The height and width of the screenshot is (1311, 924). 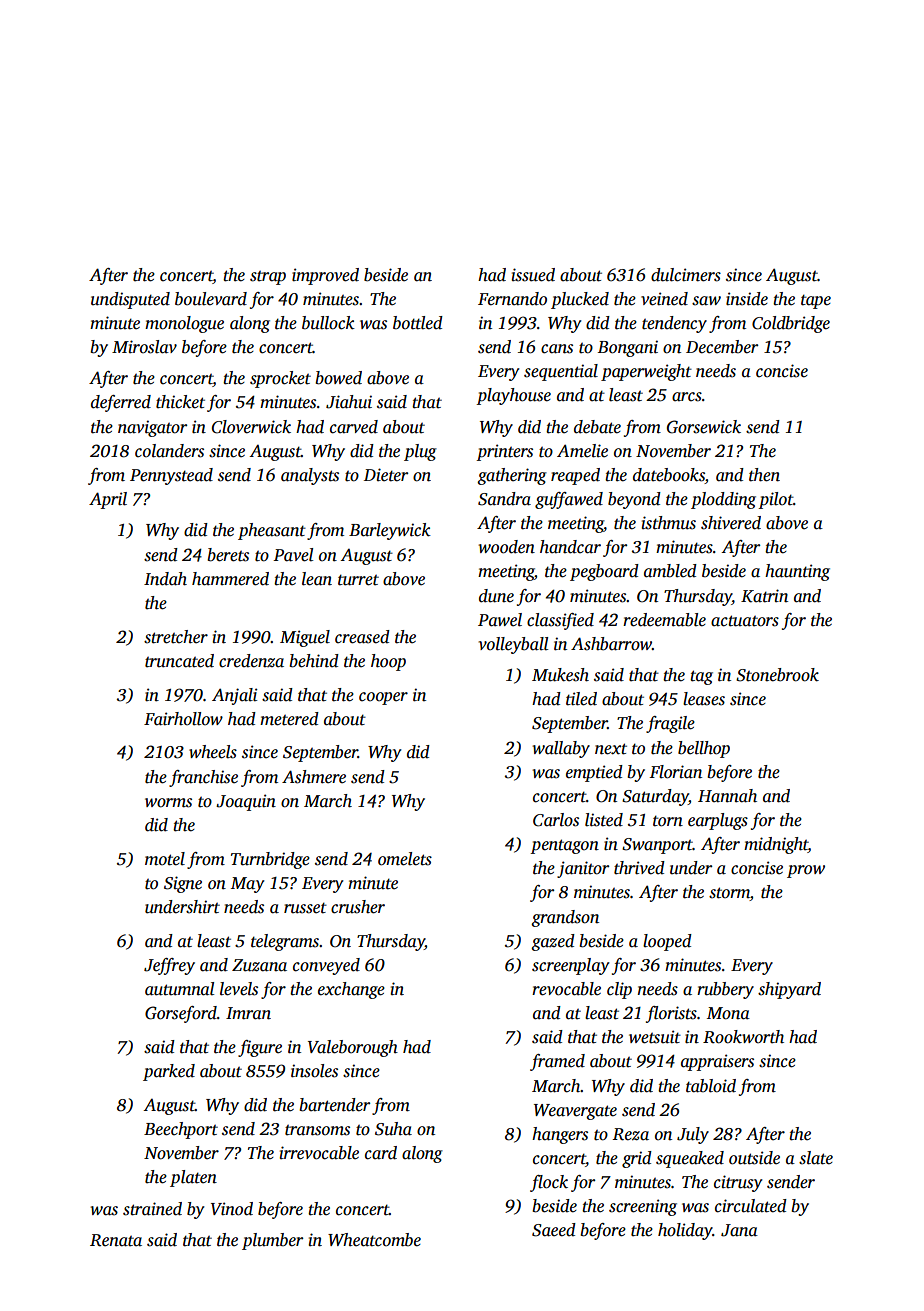 What do you see at coordinates (506, 547) in the screenshot?
I see `wooden` at bounding box center [506, 547].
